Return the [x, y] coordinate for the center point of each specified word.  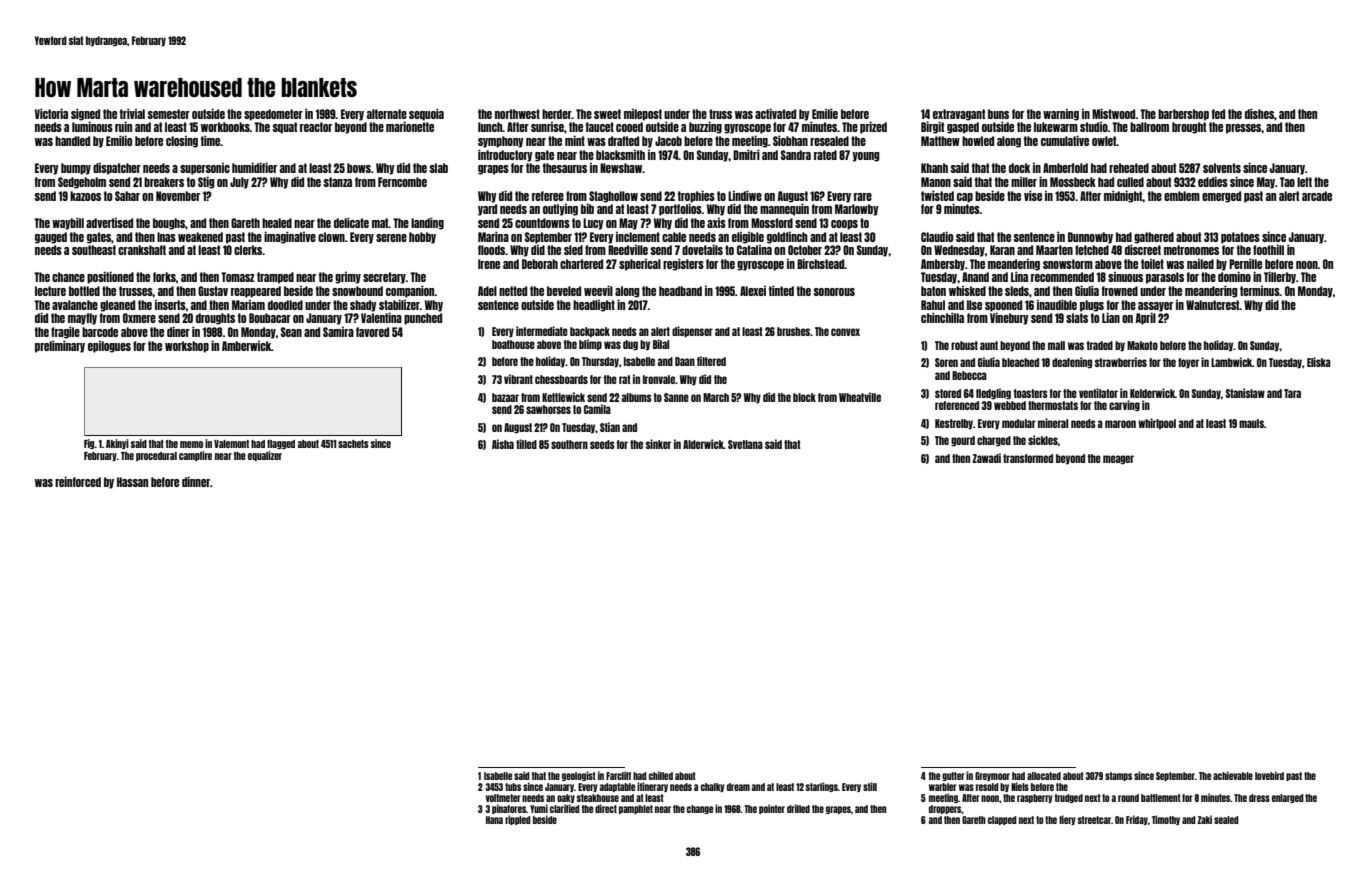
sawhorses [548, 409]
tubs [513, 787]
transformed [1028, 458]
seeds [602, 444]
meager [1118, 460]
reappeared [256, 292]
